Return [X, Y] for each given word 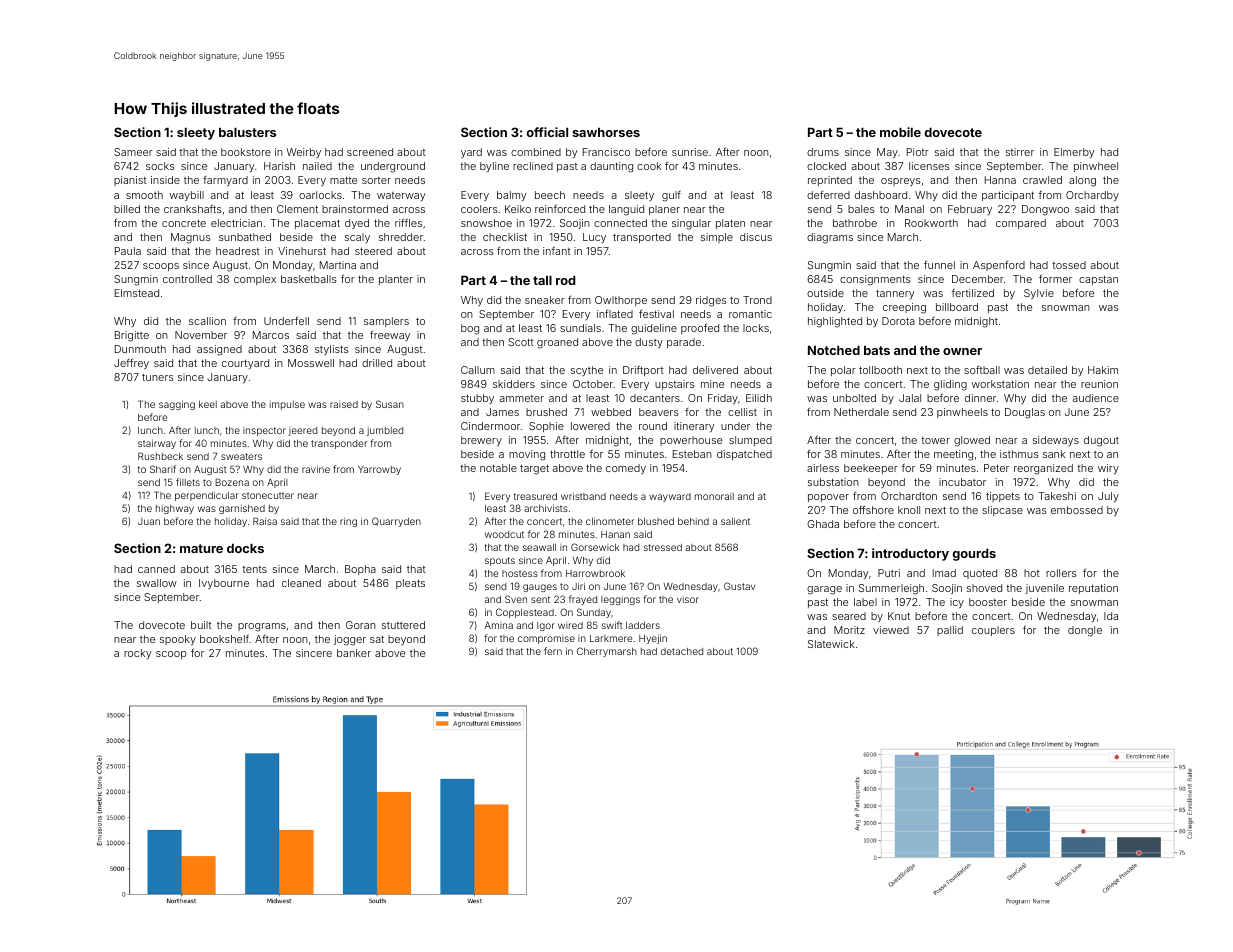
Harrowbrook [595, 573]
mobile [900, 132]
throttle [567, 454]
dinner [980, 398]
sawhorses [606, 132]
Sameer [133, 152]
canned [156, 569]
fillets [188, 482]
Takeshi [1057, 496]
